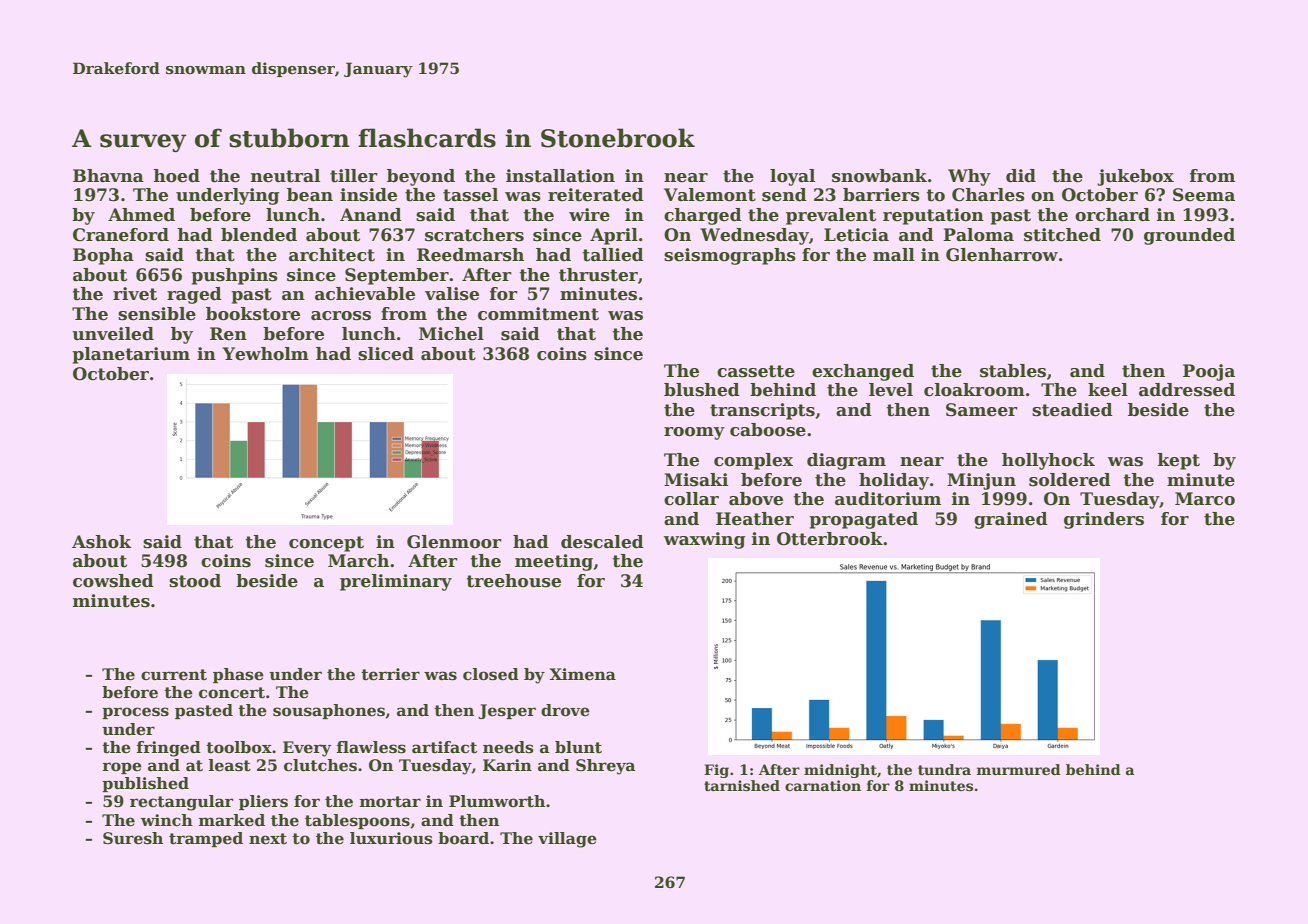  I want to click on Shreya, so click(606, 767).
